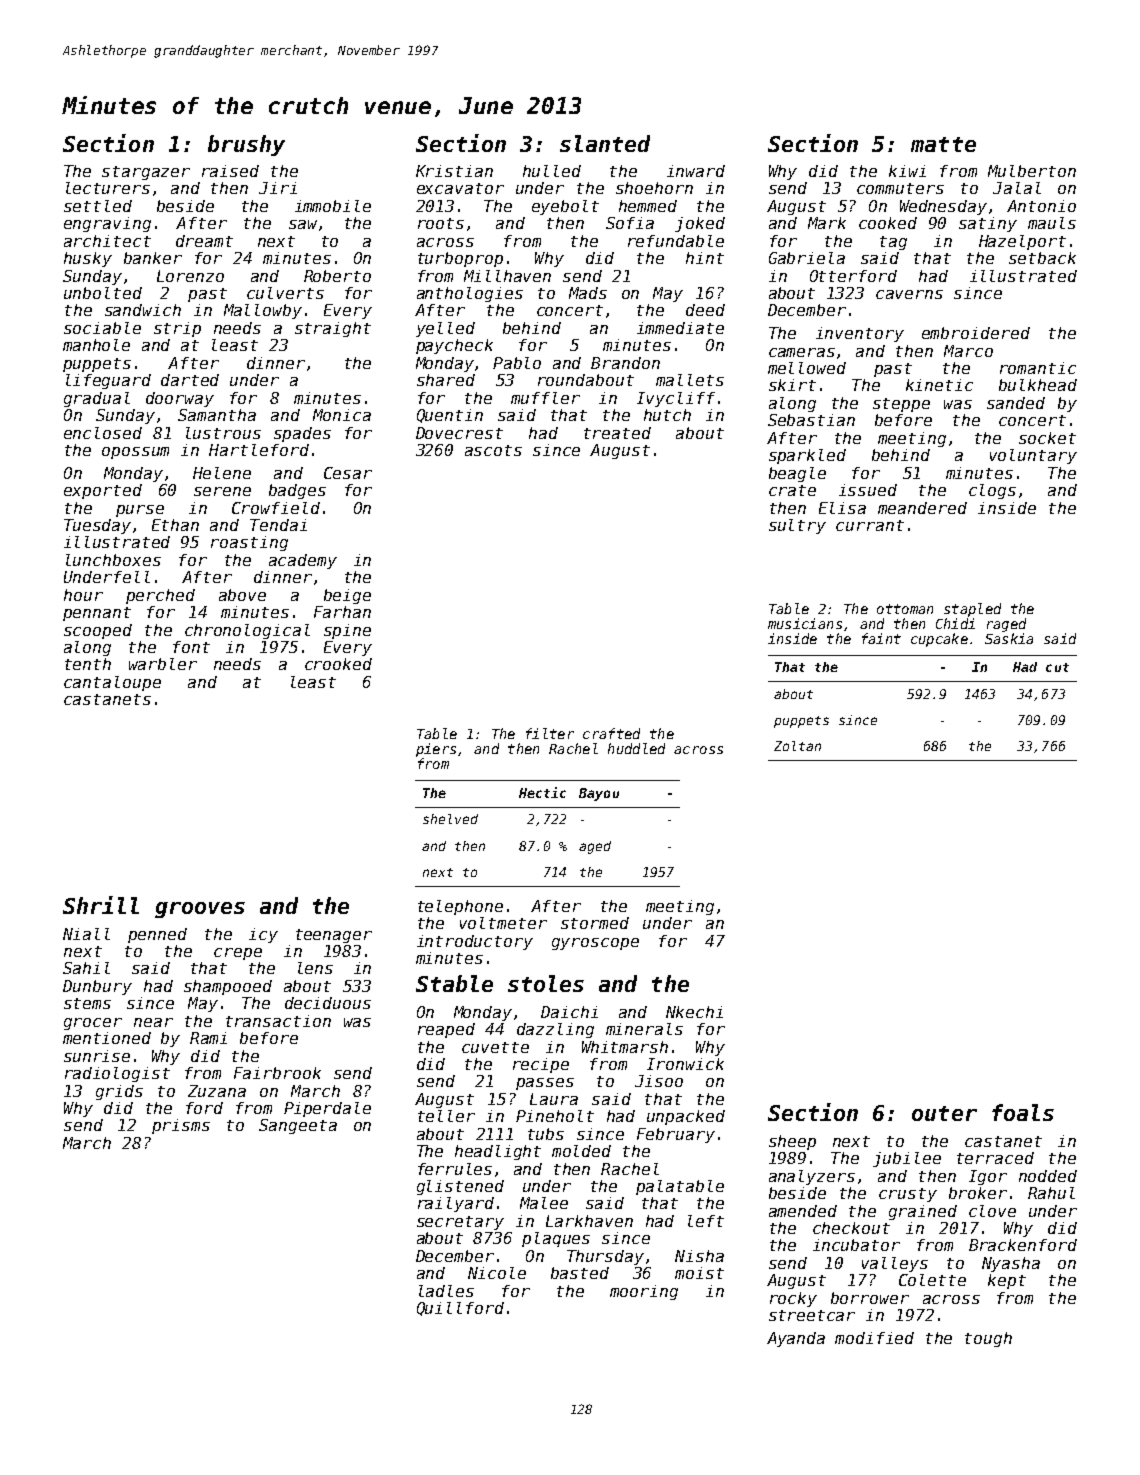 Image resolution: width=1140 pixels, height=1475 pixels. What do you see at coordinates (644, 1292) in the screenshot?
I see `mooring` at bounding box center [644, 1292].
